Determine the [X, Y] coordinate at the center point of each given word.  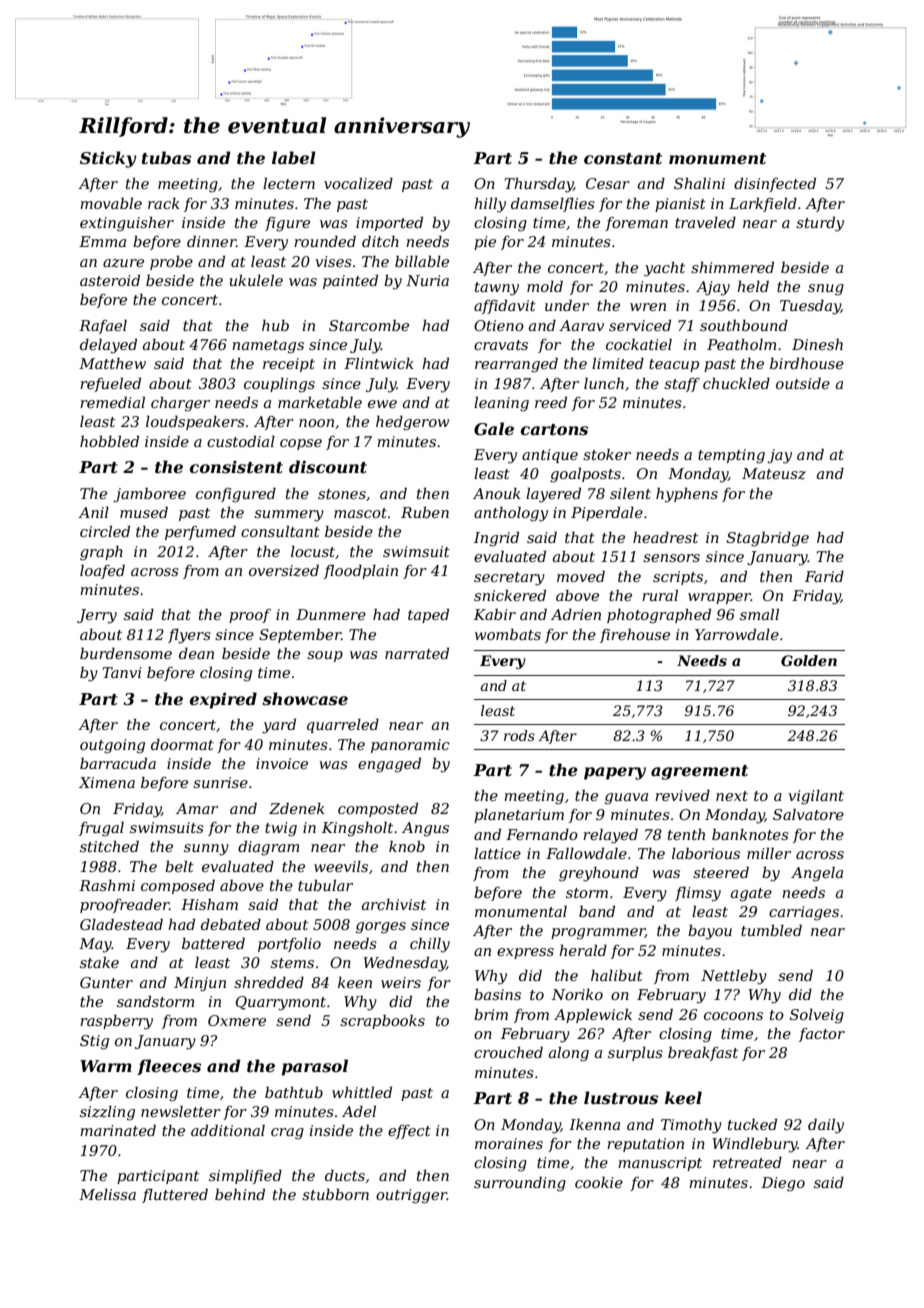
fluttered [175, 1195]
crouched [508, 1052]
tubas [166, 157]
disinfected [775, 185]
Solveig [817, 1016]
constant [623, 158]
